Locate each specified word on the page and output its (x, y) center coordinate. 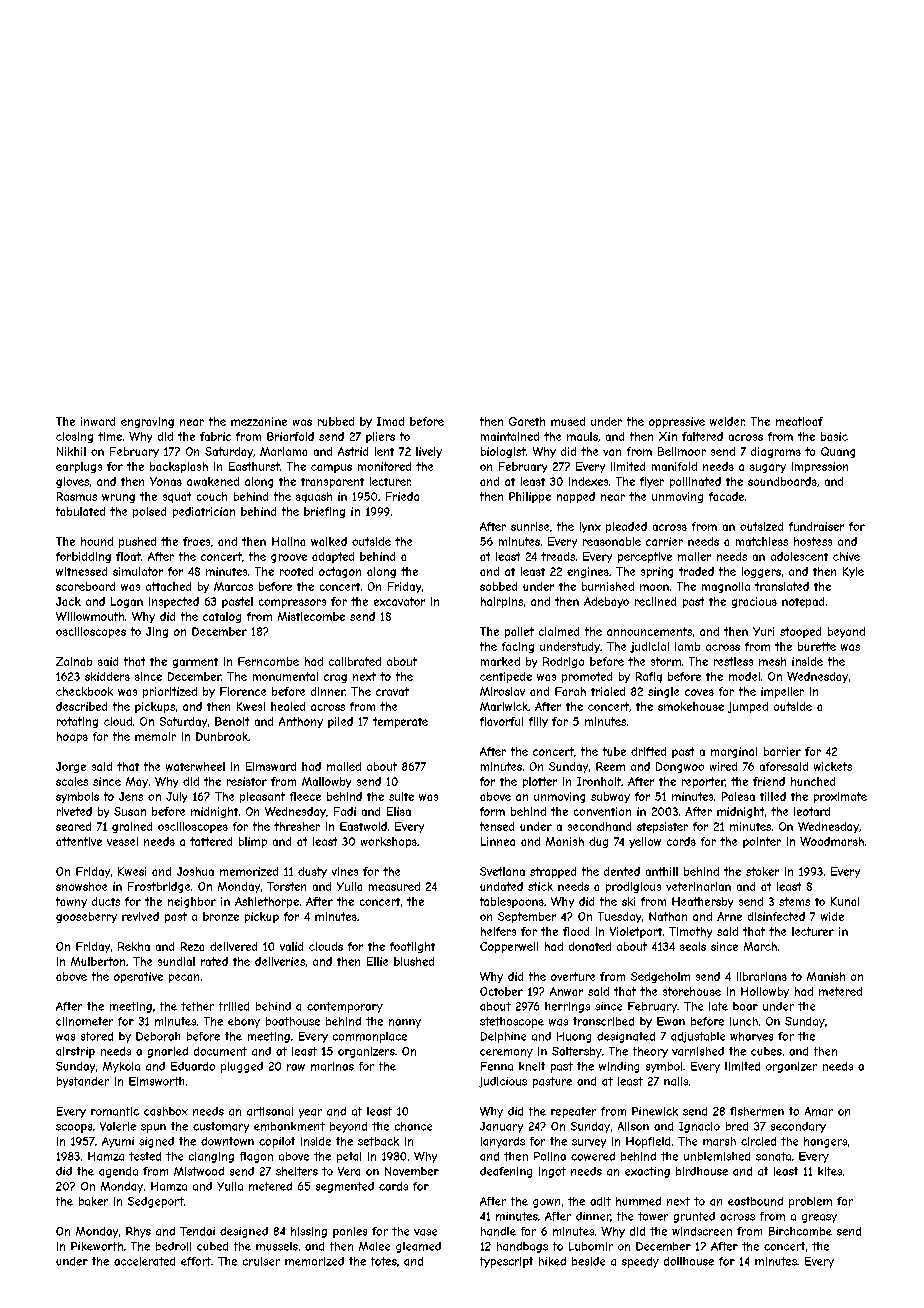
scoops (74, 1128)
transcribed (603, 1021)
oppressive (677, 422)
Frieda (402, 496)
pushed (137, 542)
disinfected (776, 916)
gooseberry (86, 917)
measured (394, 886)
